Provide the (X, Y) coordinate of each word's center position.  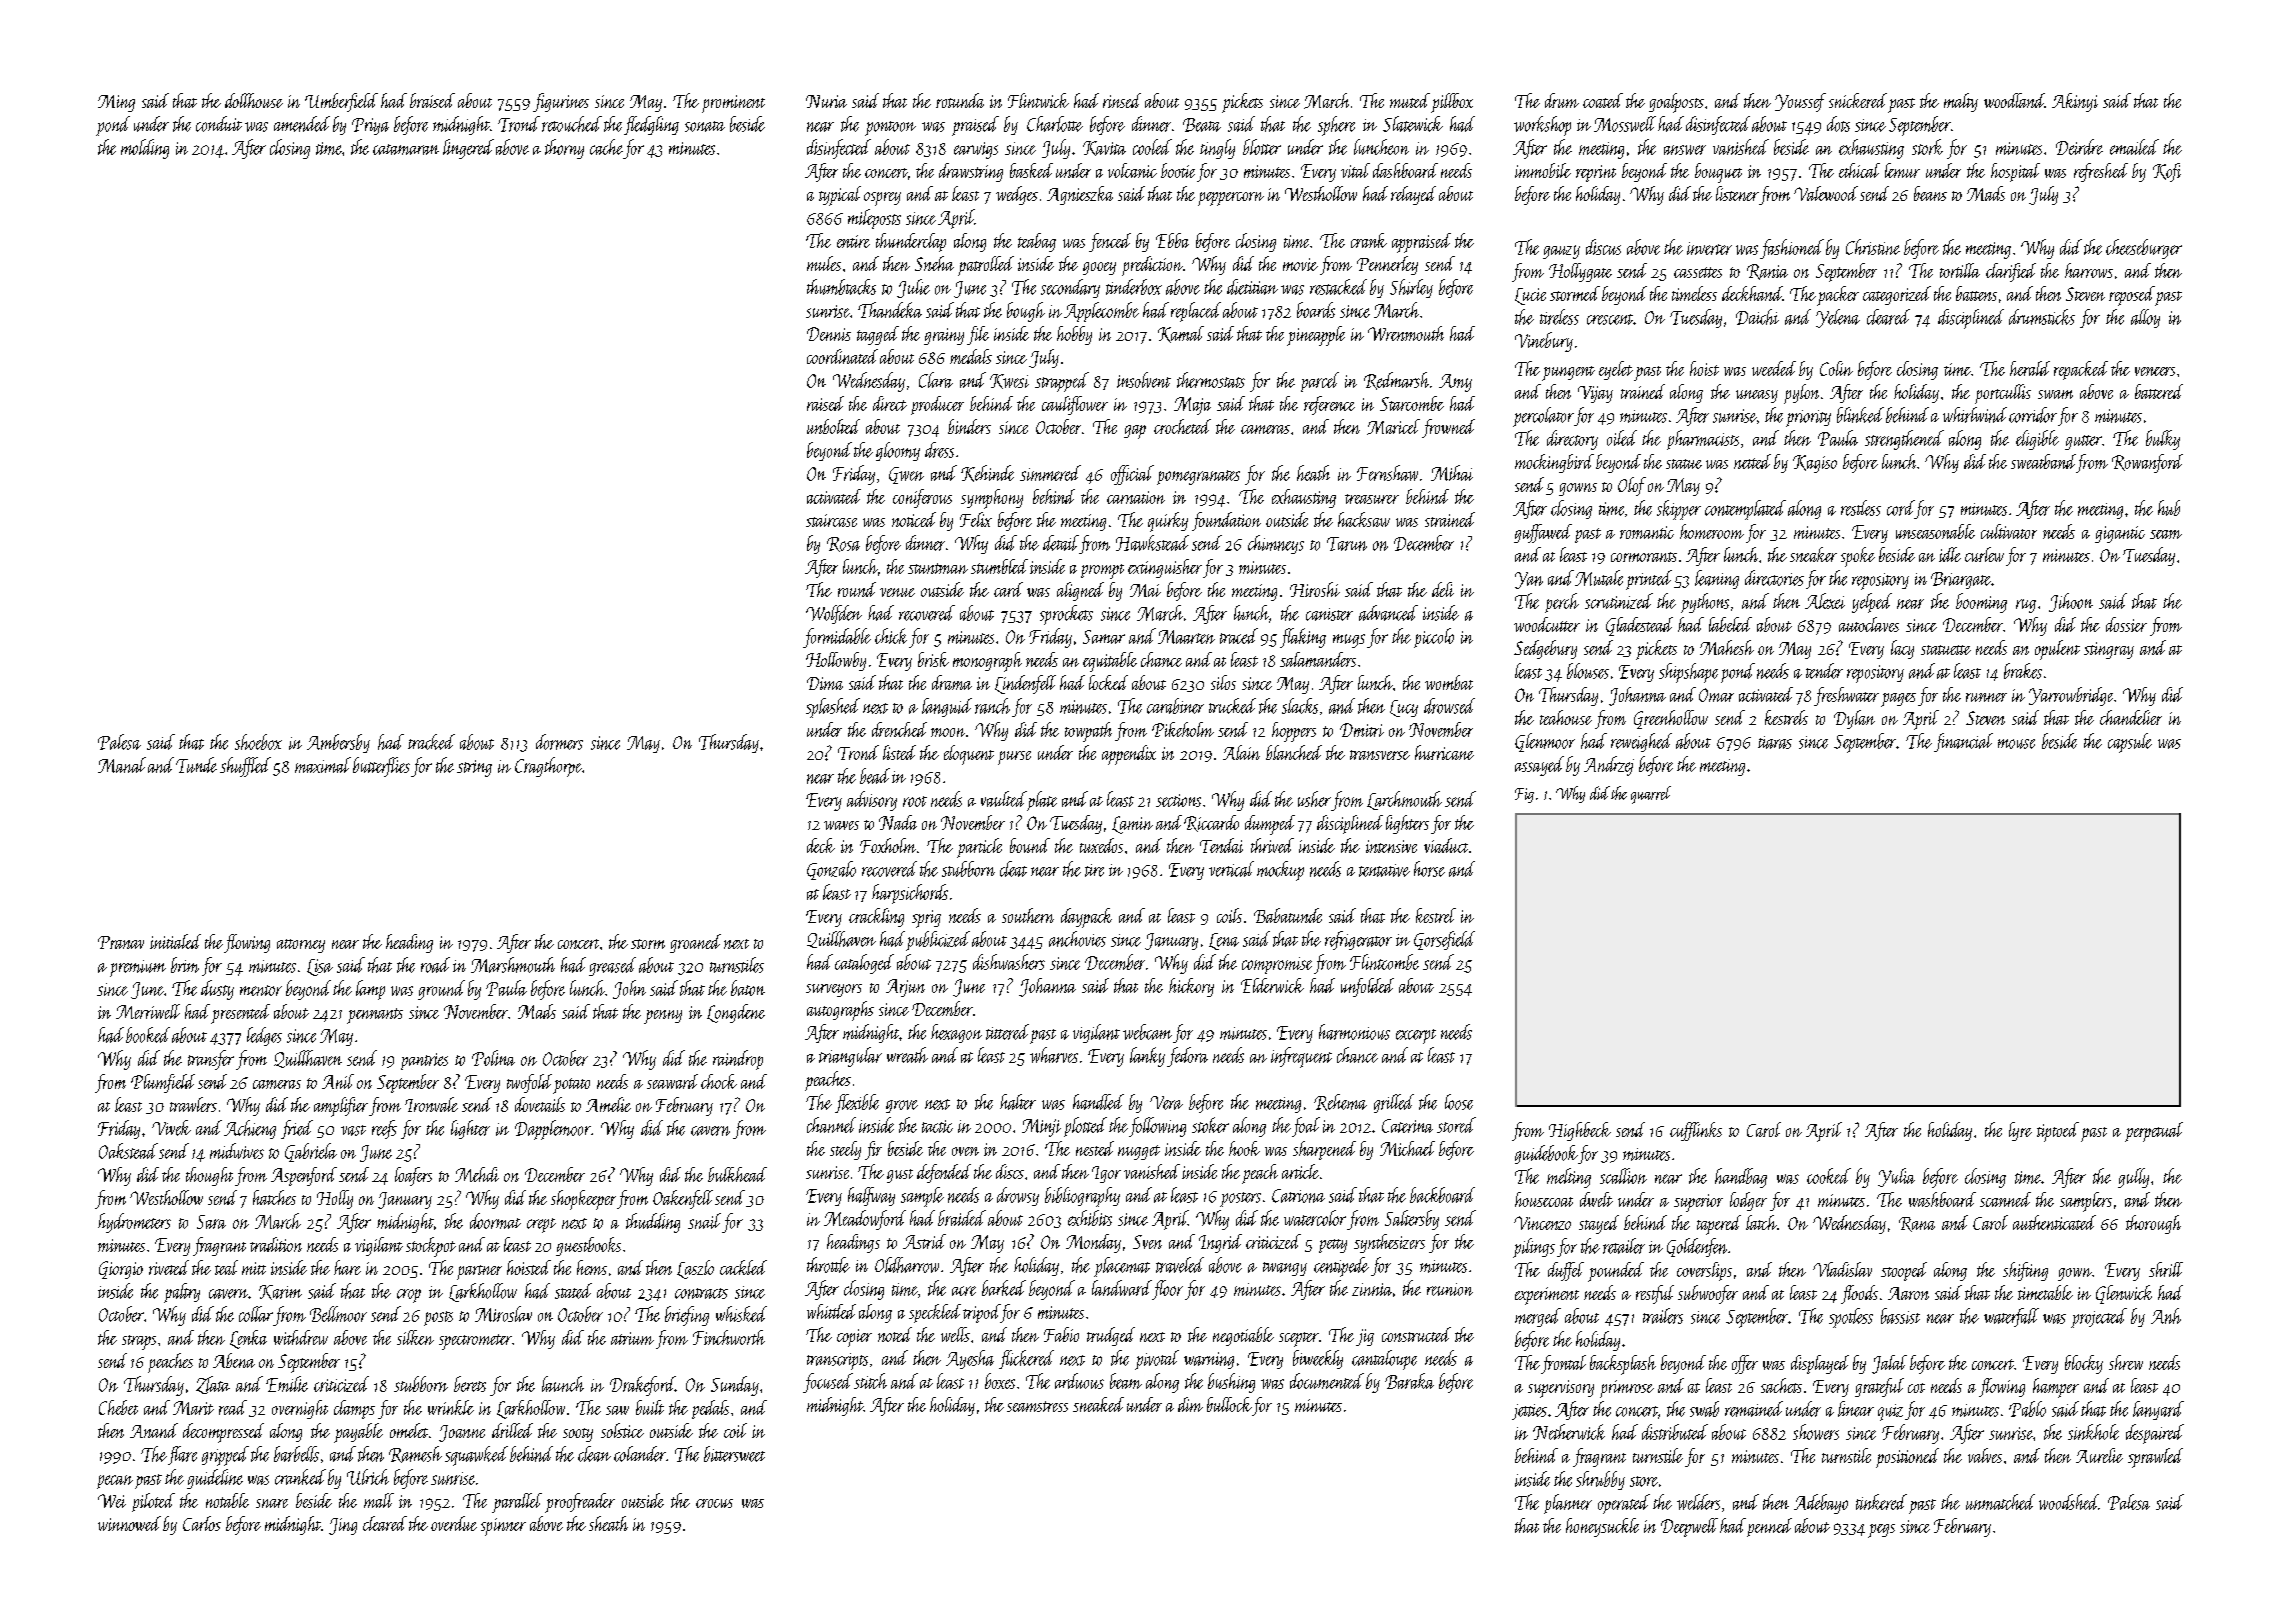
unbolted (833, 426)
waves (841, 825)
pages (1898, 700)
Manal (122, 765)
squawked (476, 1456)
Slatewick (1413, 124)
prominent (733, 104)
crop (409, 1296)
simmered (1050, 473)
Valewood (1826, 193)
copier (854, 1338)
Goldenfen (1697, 1247)
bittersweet (734, 1454)
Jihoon (2071, 602)
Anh (2166, 1316)
